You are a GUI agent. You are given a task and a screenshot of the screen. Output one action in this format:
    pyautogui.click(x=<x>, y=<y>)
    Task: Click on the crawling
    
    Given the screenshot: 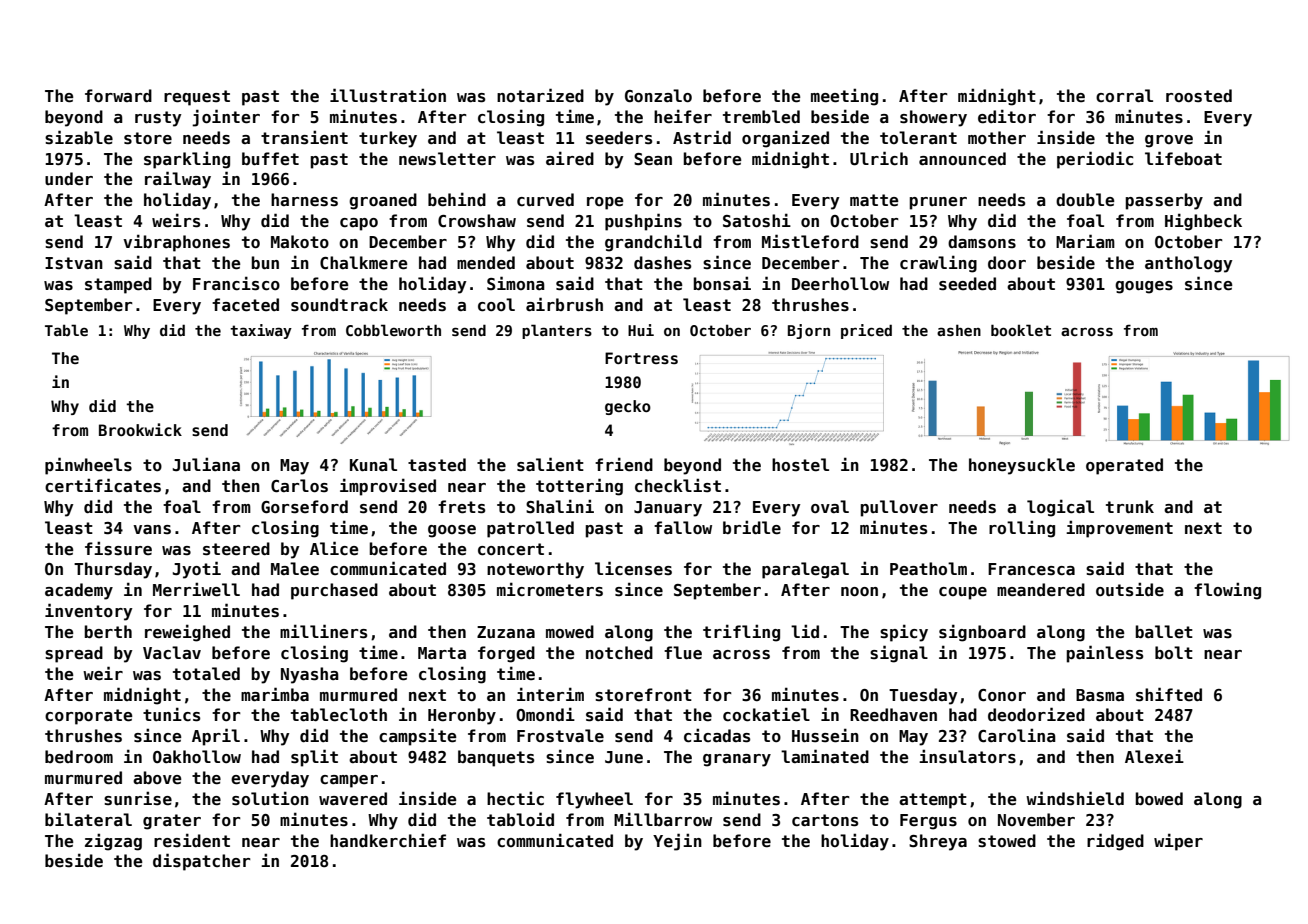 What is the action you would take?
    pyautogui.click(x=938, y=264)
